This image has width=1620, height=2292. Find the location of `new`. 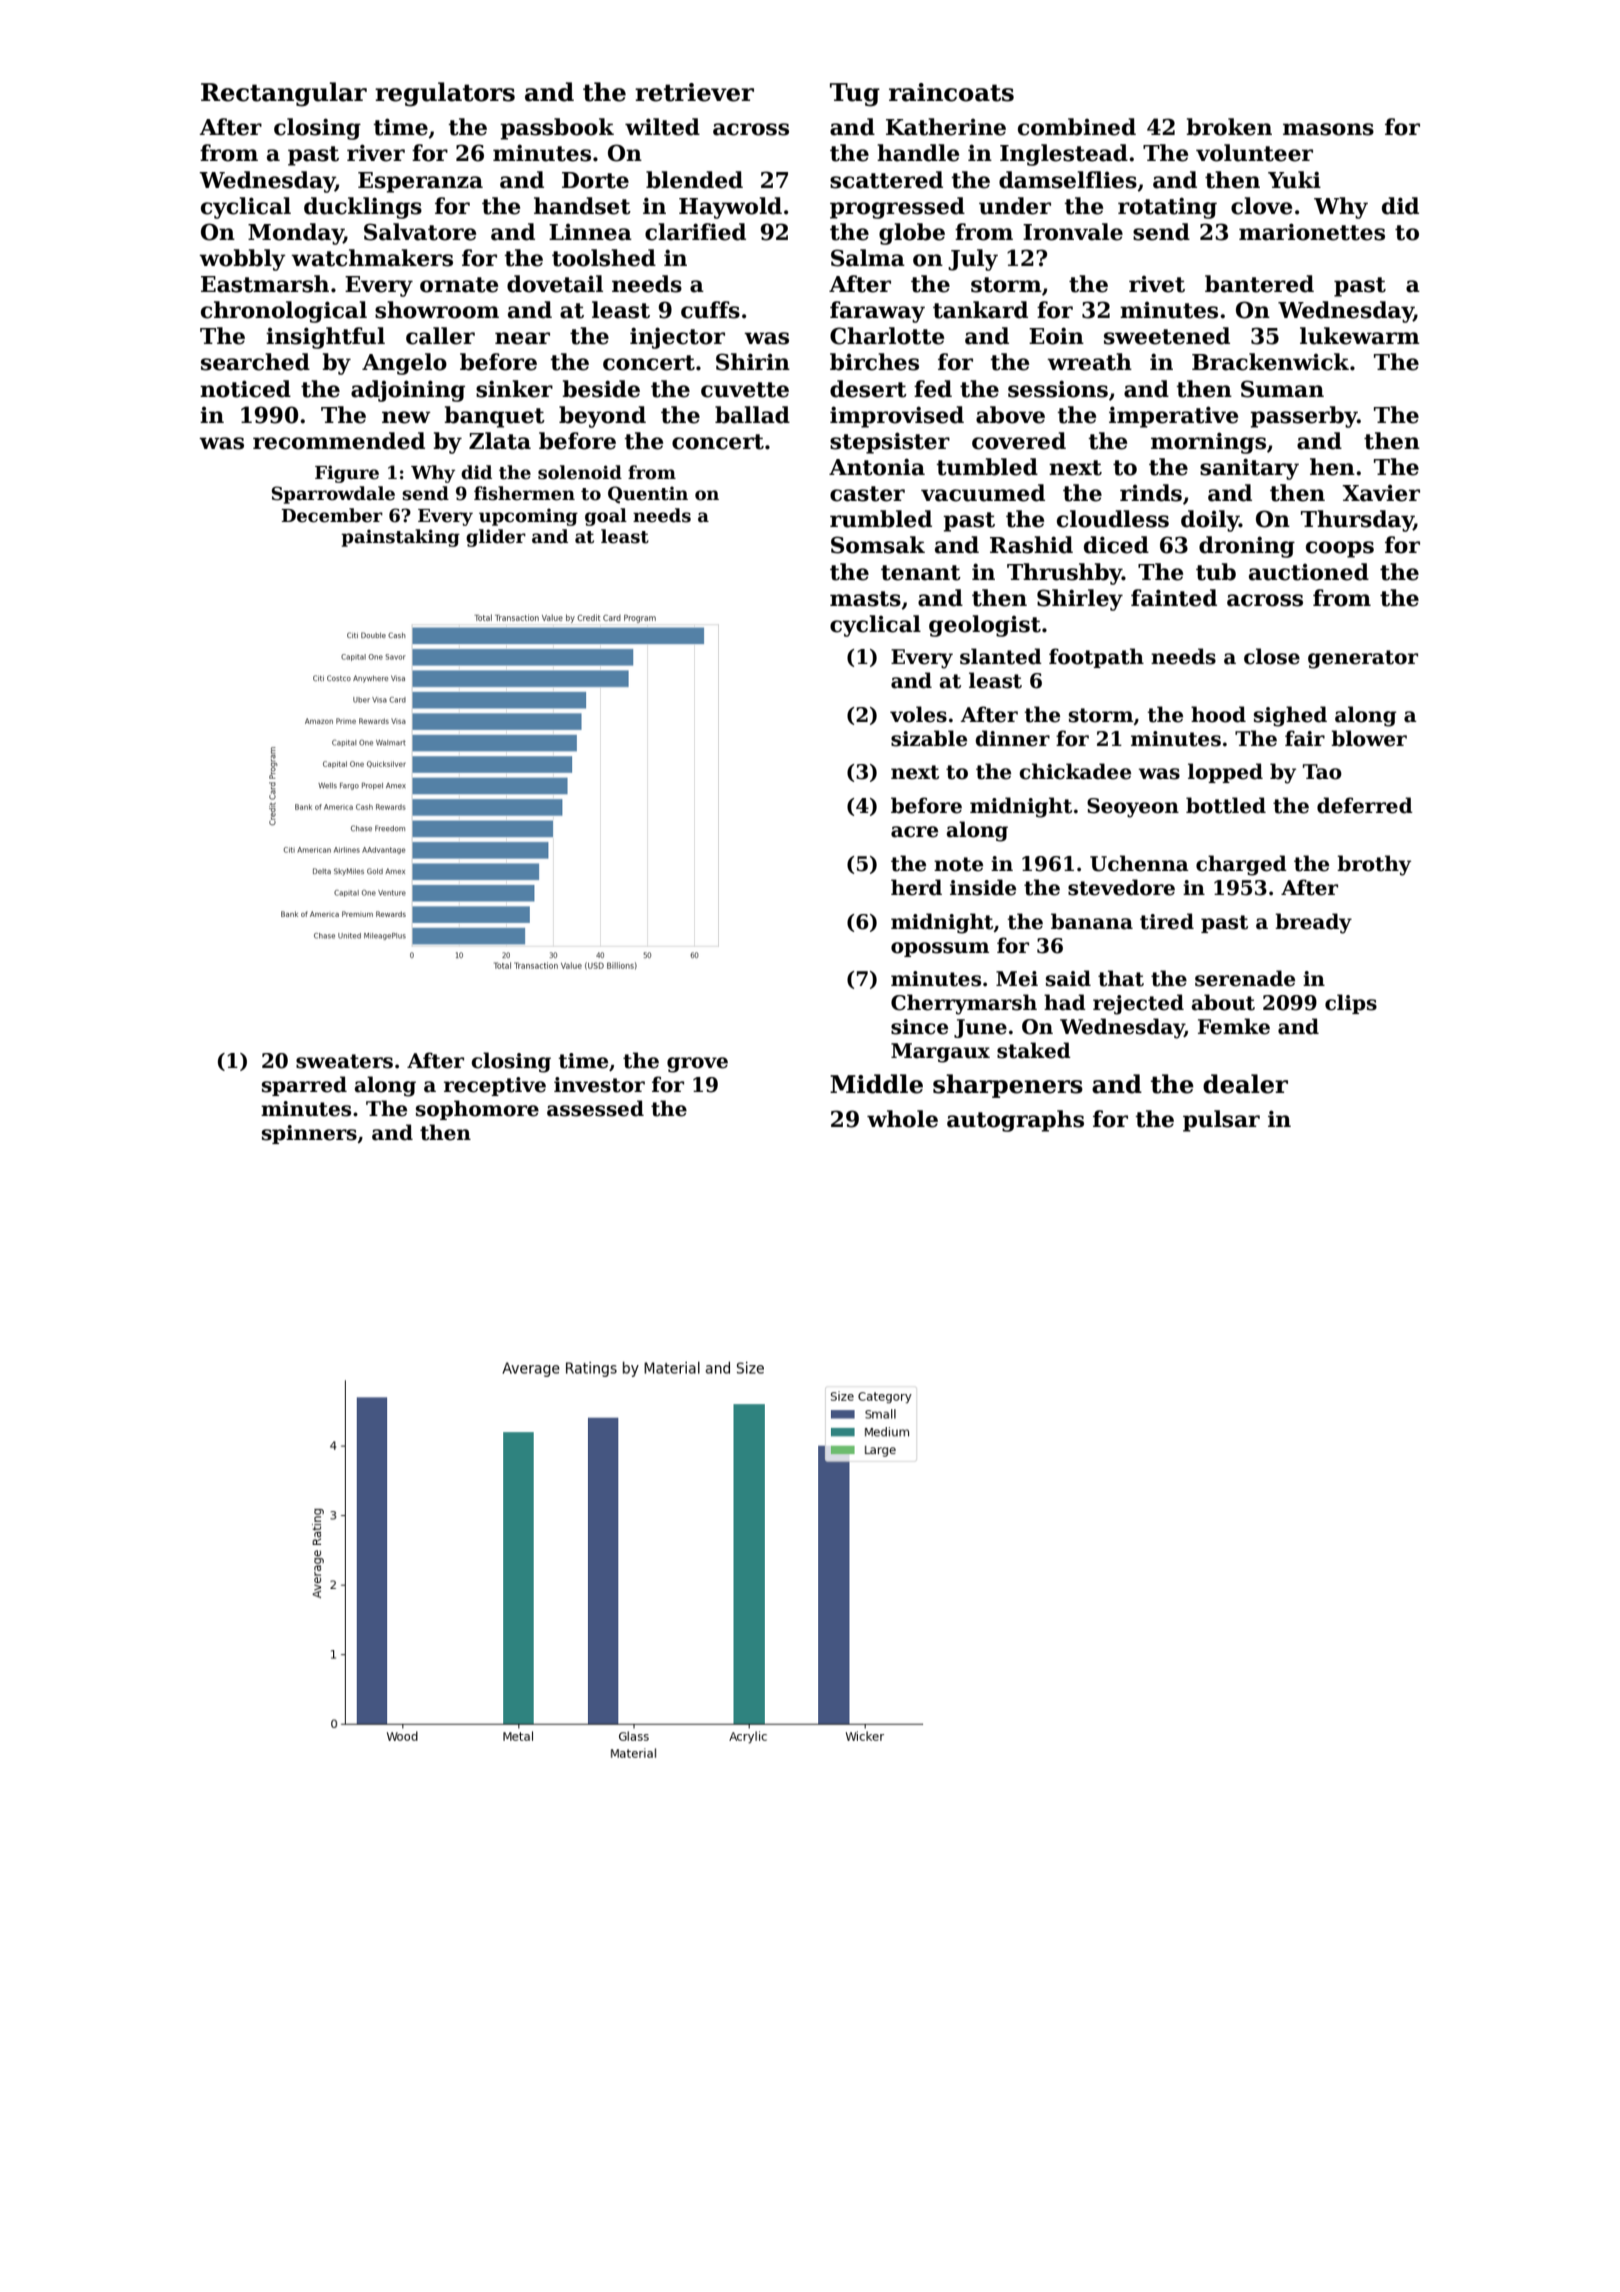

new is located at coordinates (406, 417).
